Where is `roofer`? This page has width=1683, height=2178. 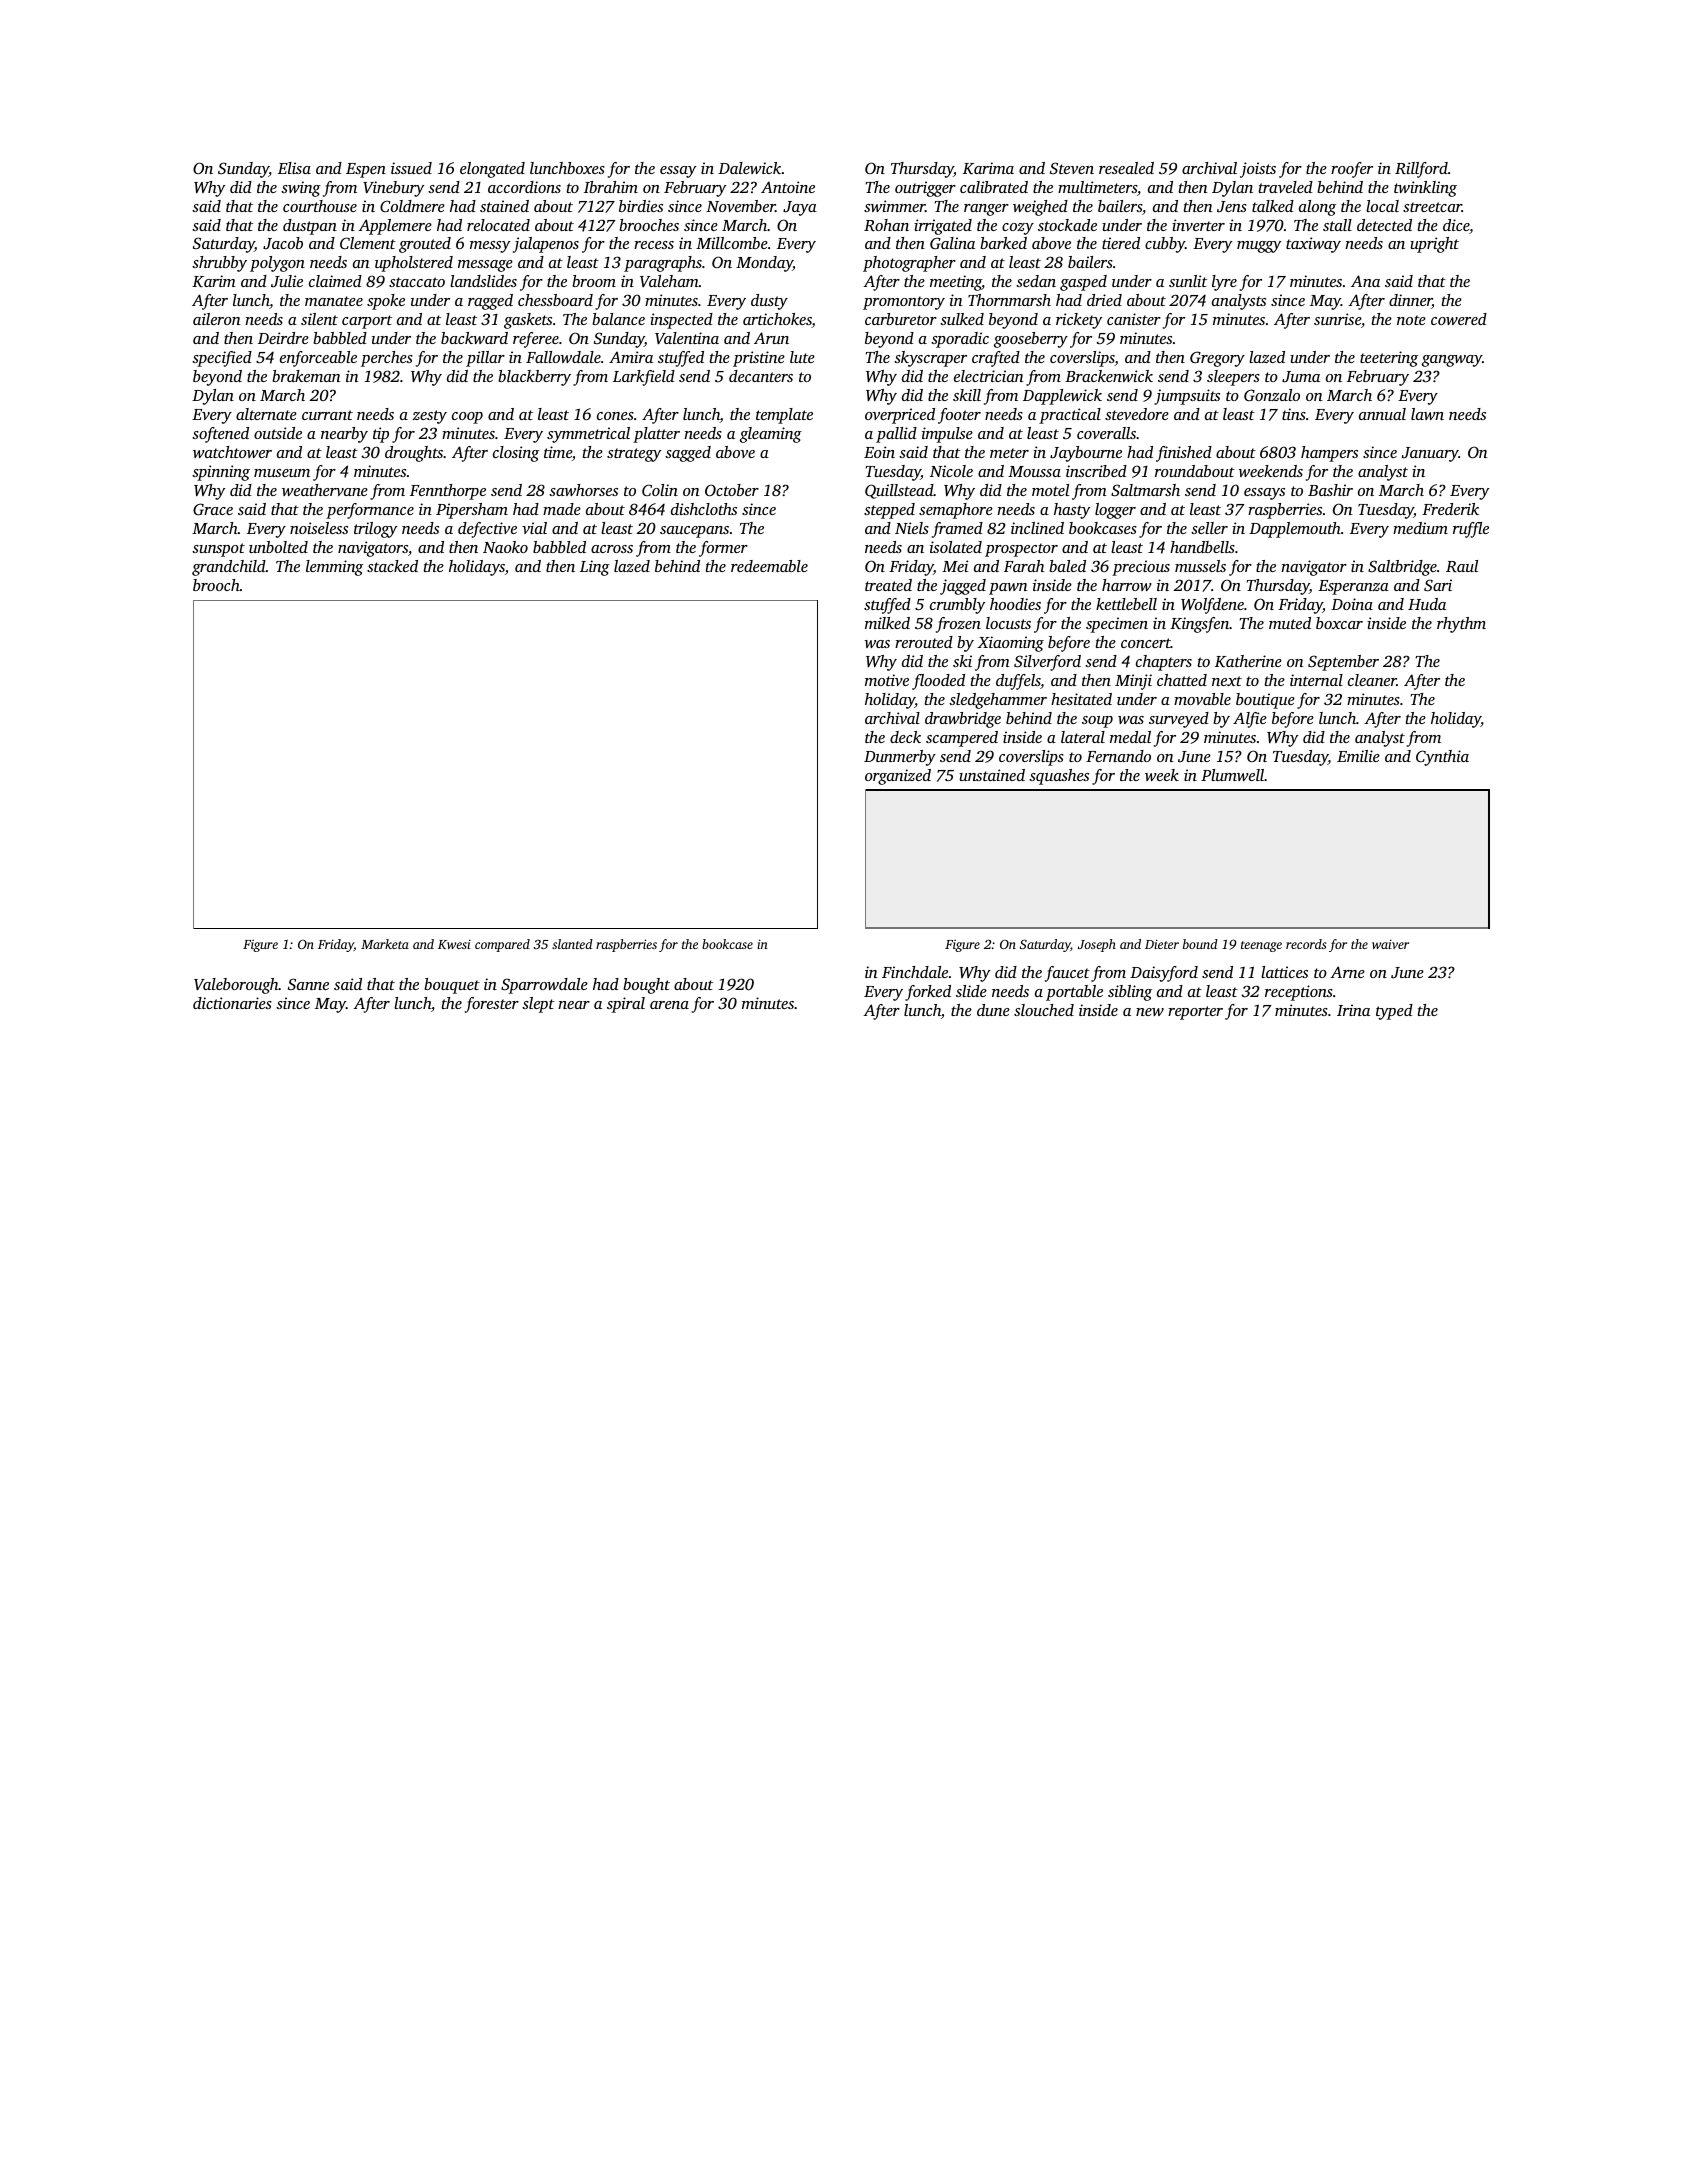 roofer is located at coordinates (1352, 170).
